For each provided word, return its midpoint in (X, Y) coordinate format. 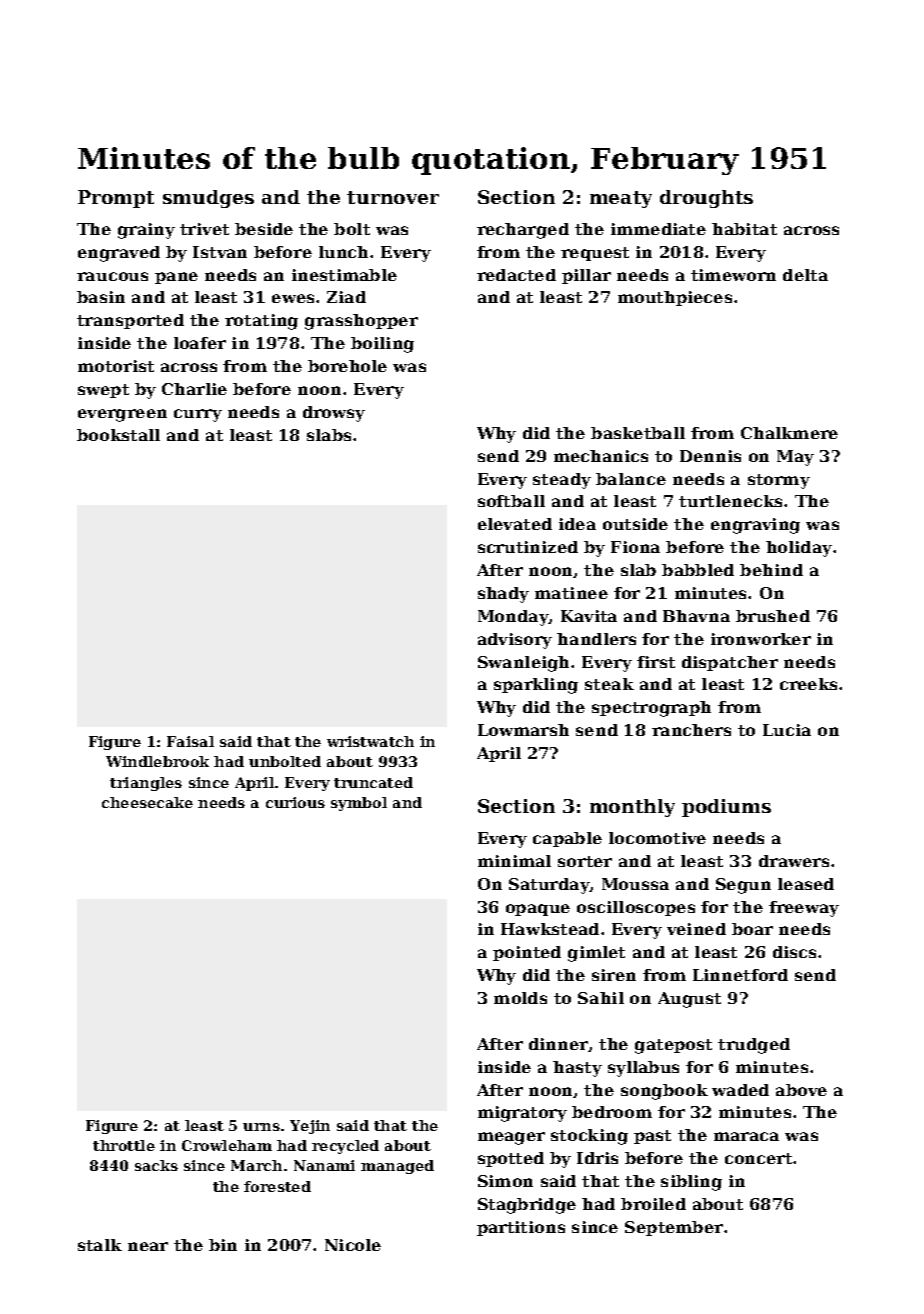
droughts (706, 199)
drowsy (334, 414)
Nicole (353, 1245)
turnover (393, 197)
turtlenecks (730, 501)
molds (520, 998)
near (148, 1246)
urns (261, 1127)
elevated (515, 524)
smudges (208, 199)
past (652, 1137)
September (674, 1228)
